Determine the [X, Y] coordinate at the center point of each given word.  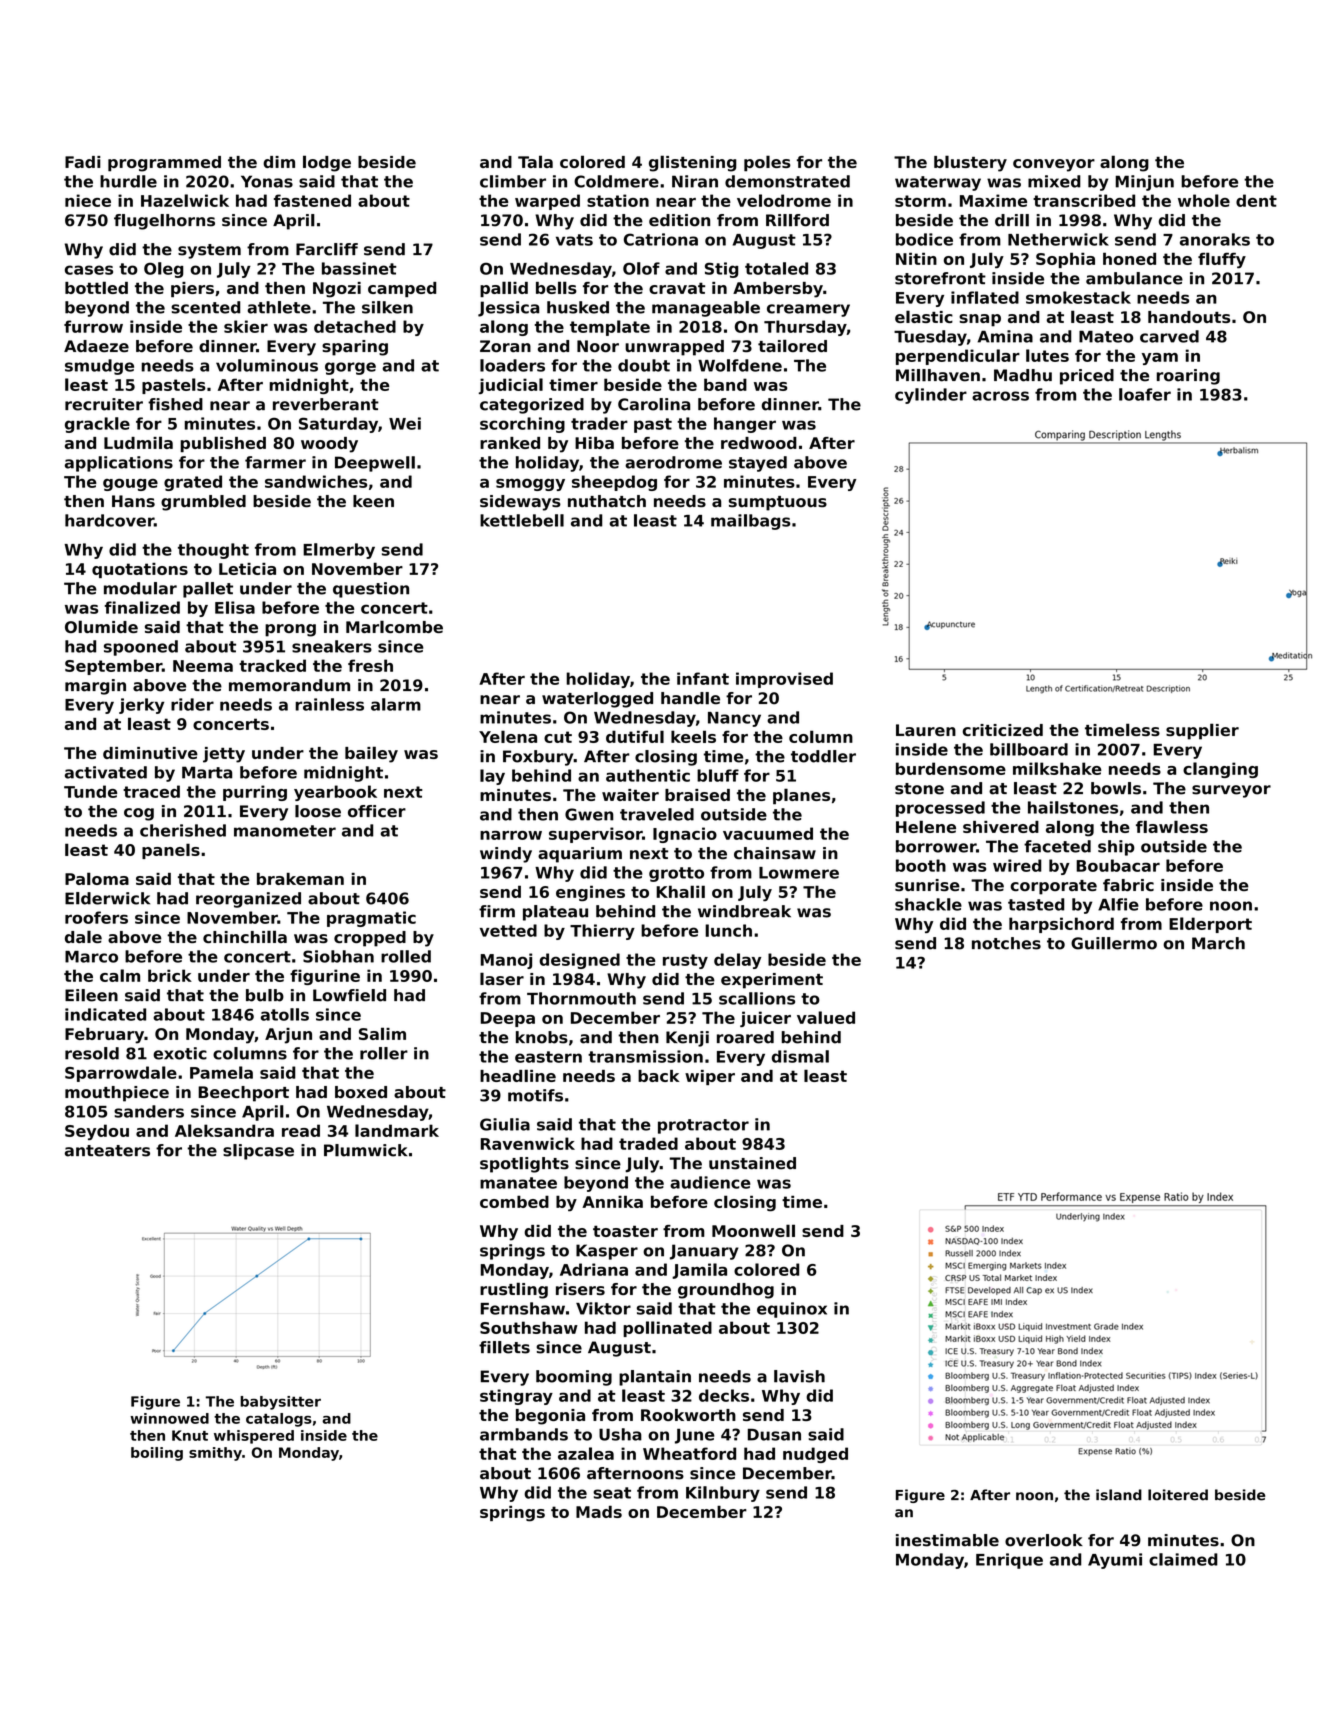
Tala [535, 161]
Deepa [508, 1019]
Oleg [163, 270]
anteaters [107, 1151]
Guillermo [1114, 943]
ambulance [1134, 278]
